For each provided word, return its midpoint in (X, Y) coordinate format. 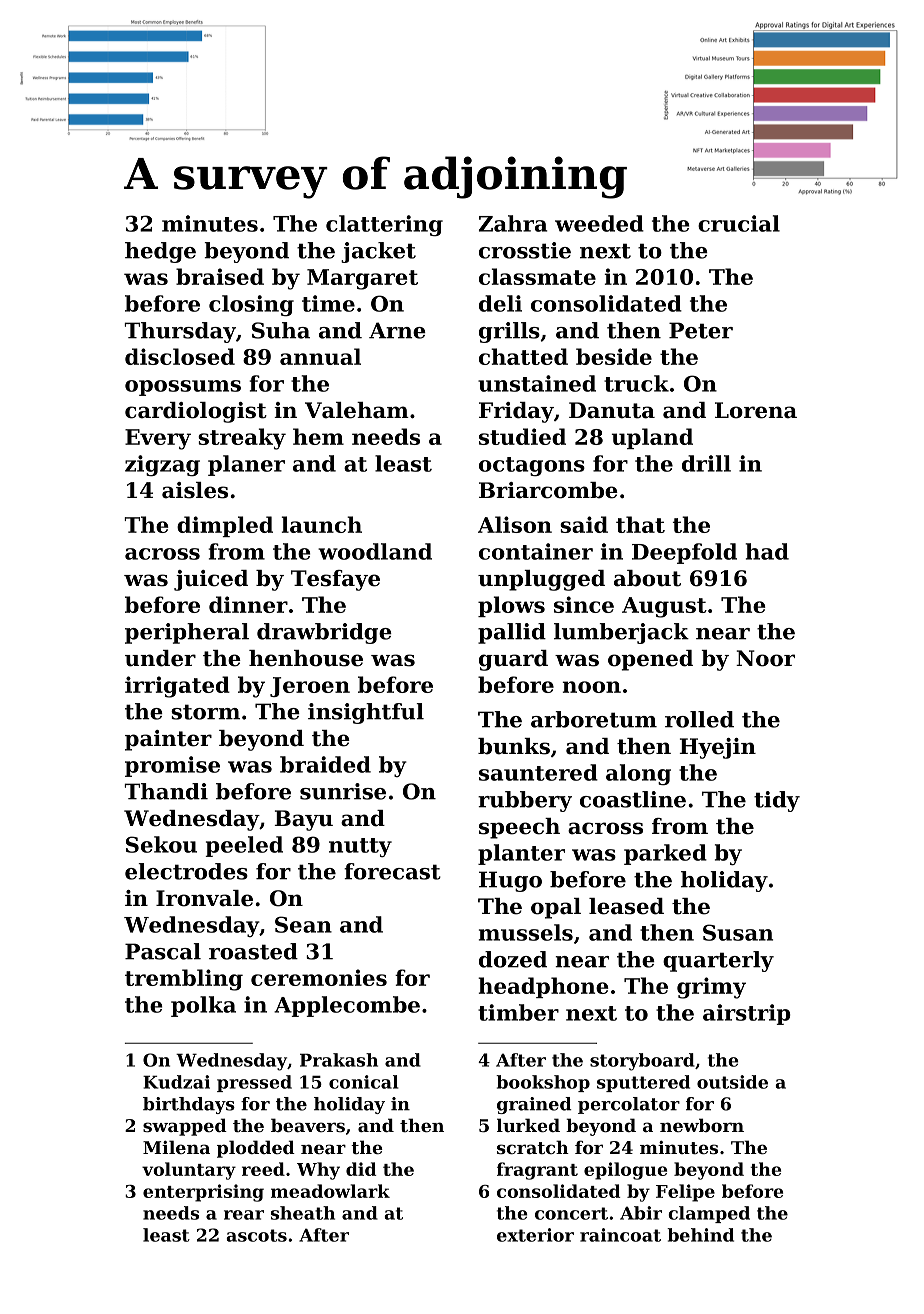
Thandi (166, 791)
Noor (765, 658)
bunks (514, 746)
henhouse (306, 658)
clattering (384, 225)
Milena (176, 1147)
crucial (739, 223)
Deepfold (684, 553)
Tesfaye (335, 580)
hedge (160, 252)
